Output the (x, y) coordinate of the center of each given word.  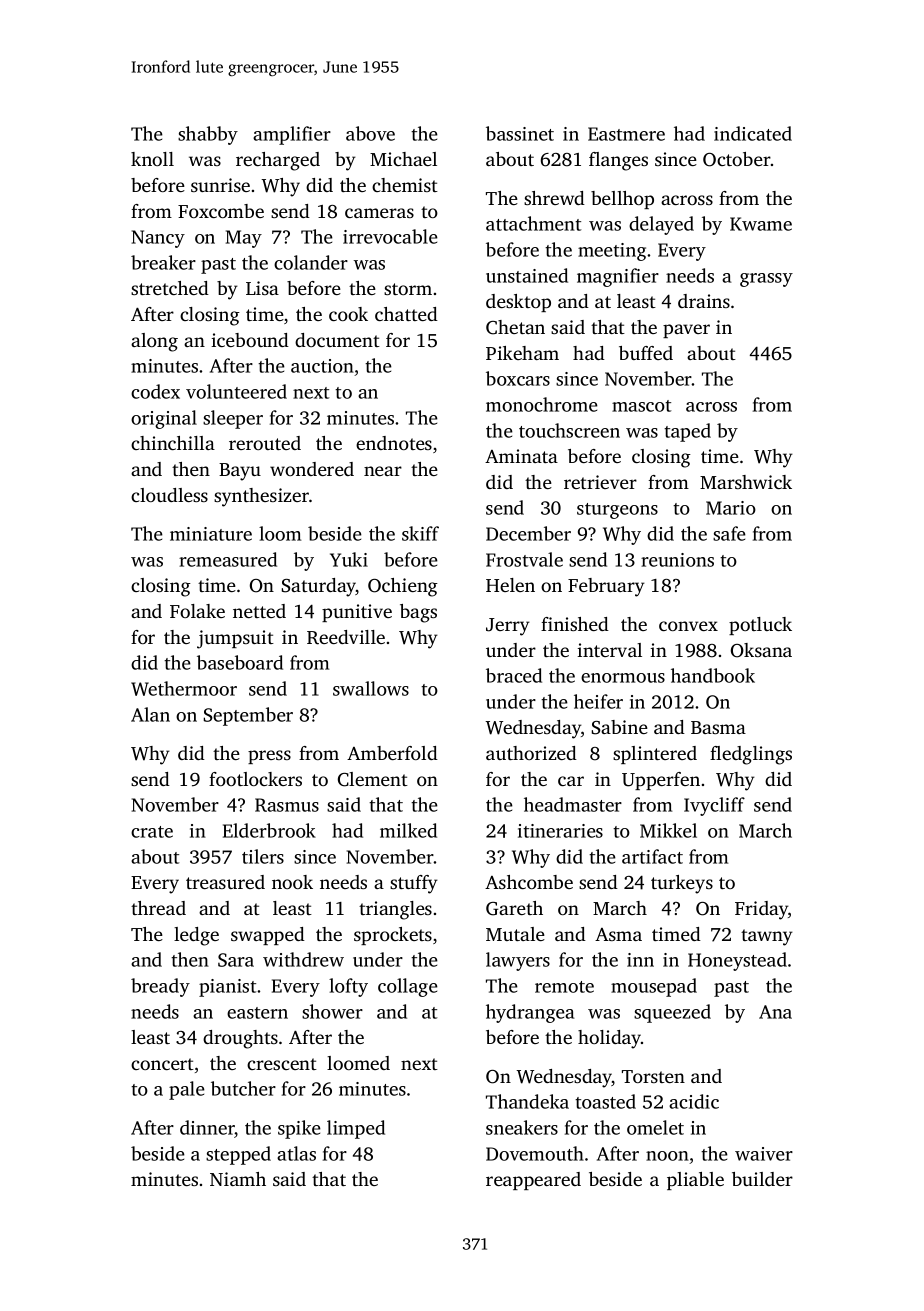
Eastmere (626, 134)
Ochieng (403, 587)
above (370, 133)
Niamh (238, 1179)
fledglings (751, 755)
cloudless (169, 495)
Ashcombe (529, 882)
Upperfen (661, 781)
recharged (278, 161)
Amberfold (392, 753)
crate (152, 832)
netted (259, 611)
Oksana (761, 650)
